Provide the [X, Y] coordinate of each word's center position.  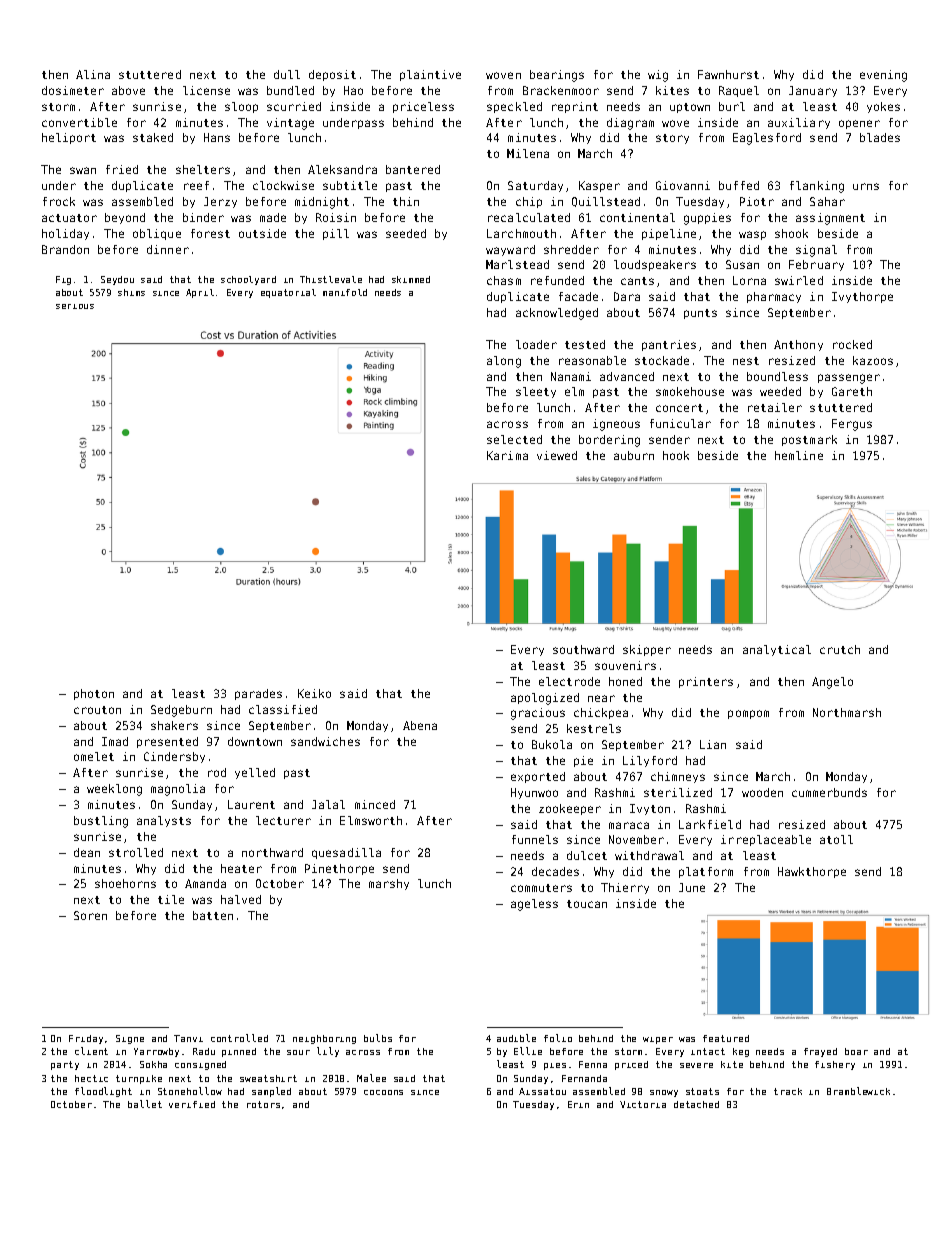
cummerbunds [829, 792]
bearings [557, 76]
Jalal [328, 804]
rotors [263, 1104]
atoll [836, 839]
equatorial [288, 293]
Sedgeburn [181, 711]
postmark [809, 440]
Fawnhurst [728, 74]
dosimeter [73, 90]
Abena [420, 725]
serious [75, 306]
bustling [101, 822]
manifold [345, 292]
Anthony [798, 345]
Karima [507, 455]
